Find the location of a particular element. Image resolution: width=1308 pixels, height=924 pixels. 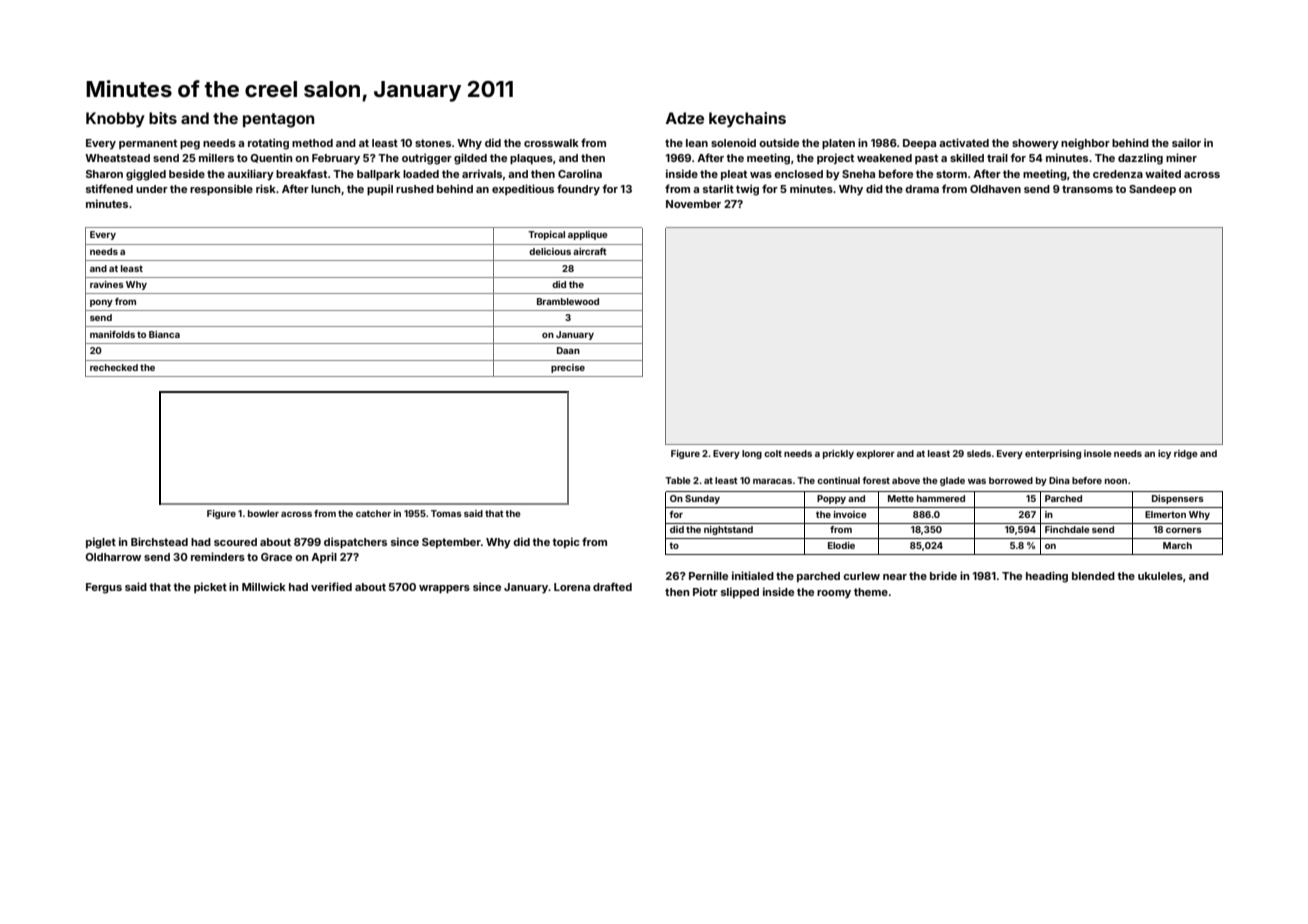

Bianca is located at coordinates (164, 334).
